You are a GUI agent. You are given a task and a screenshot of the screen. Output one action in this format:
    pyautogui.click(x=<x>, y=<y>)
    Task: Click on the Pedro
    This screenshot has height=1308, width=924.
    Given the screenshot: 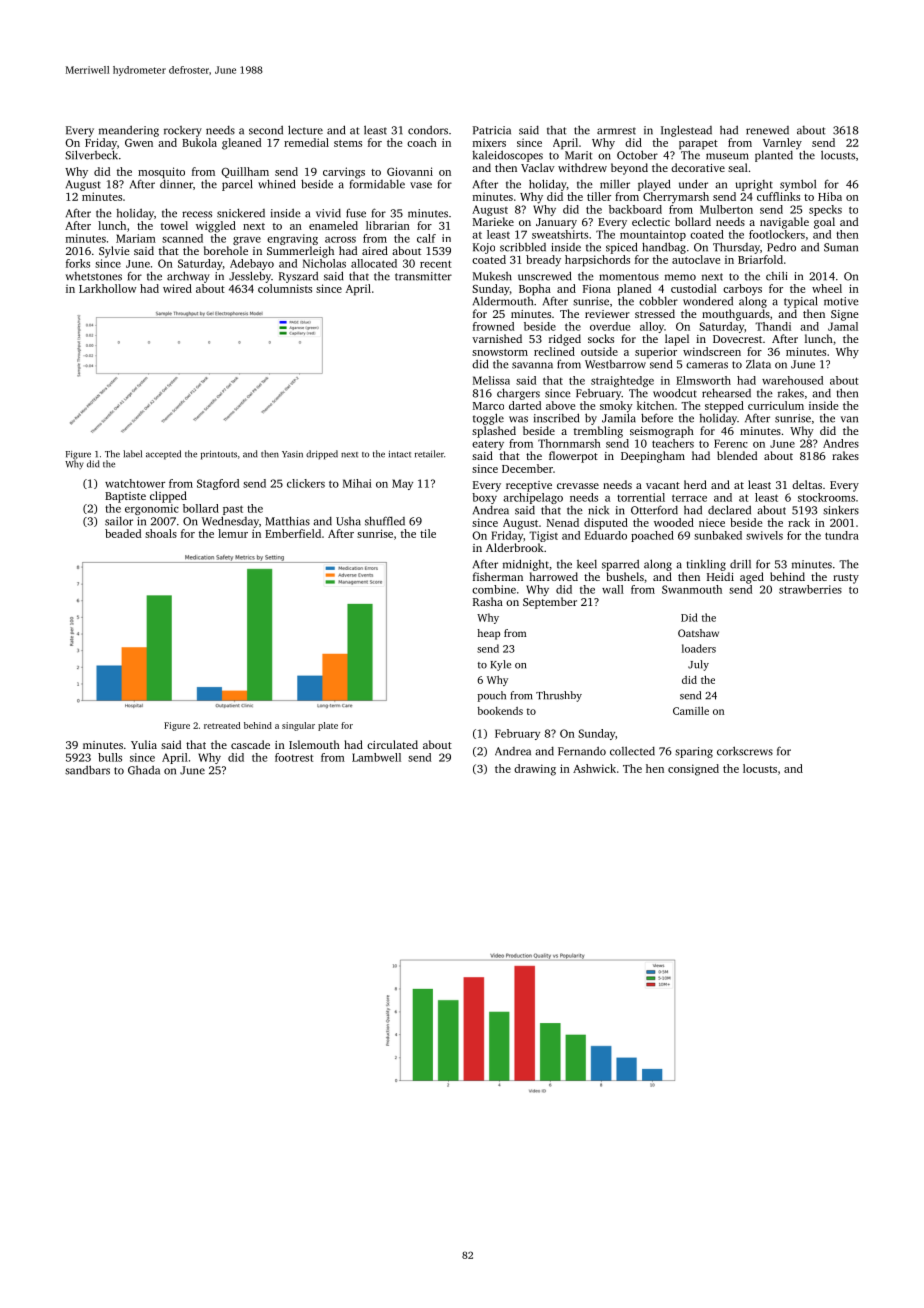 What is the action you would take?
    pyautogui.click(x=781, y=247)
